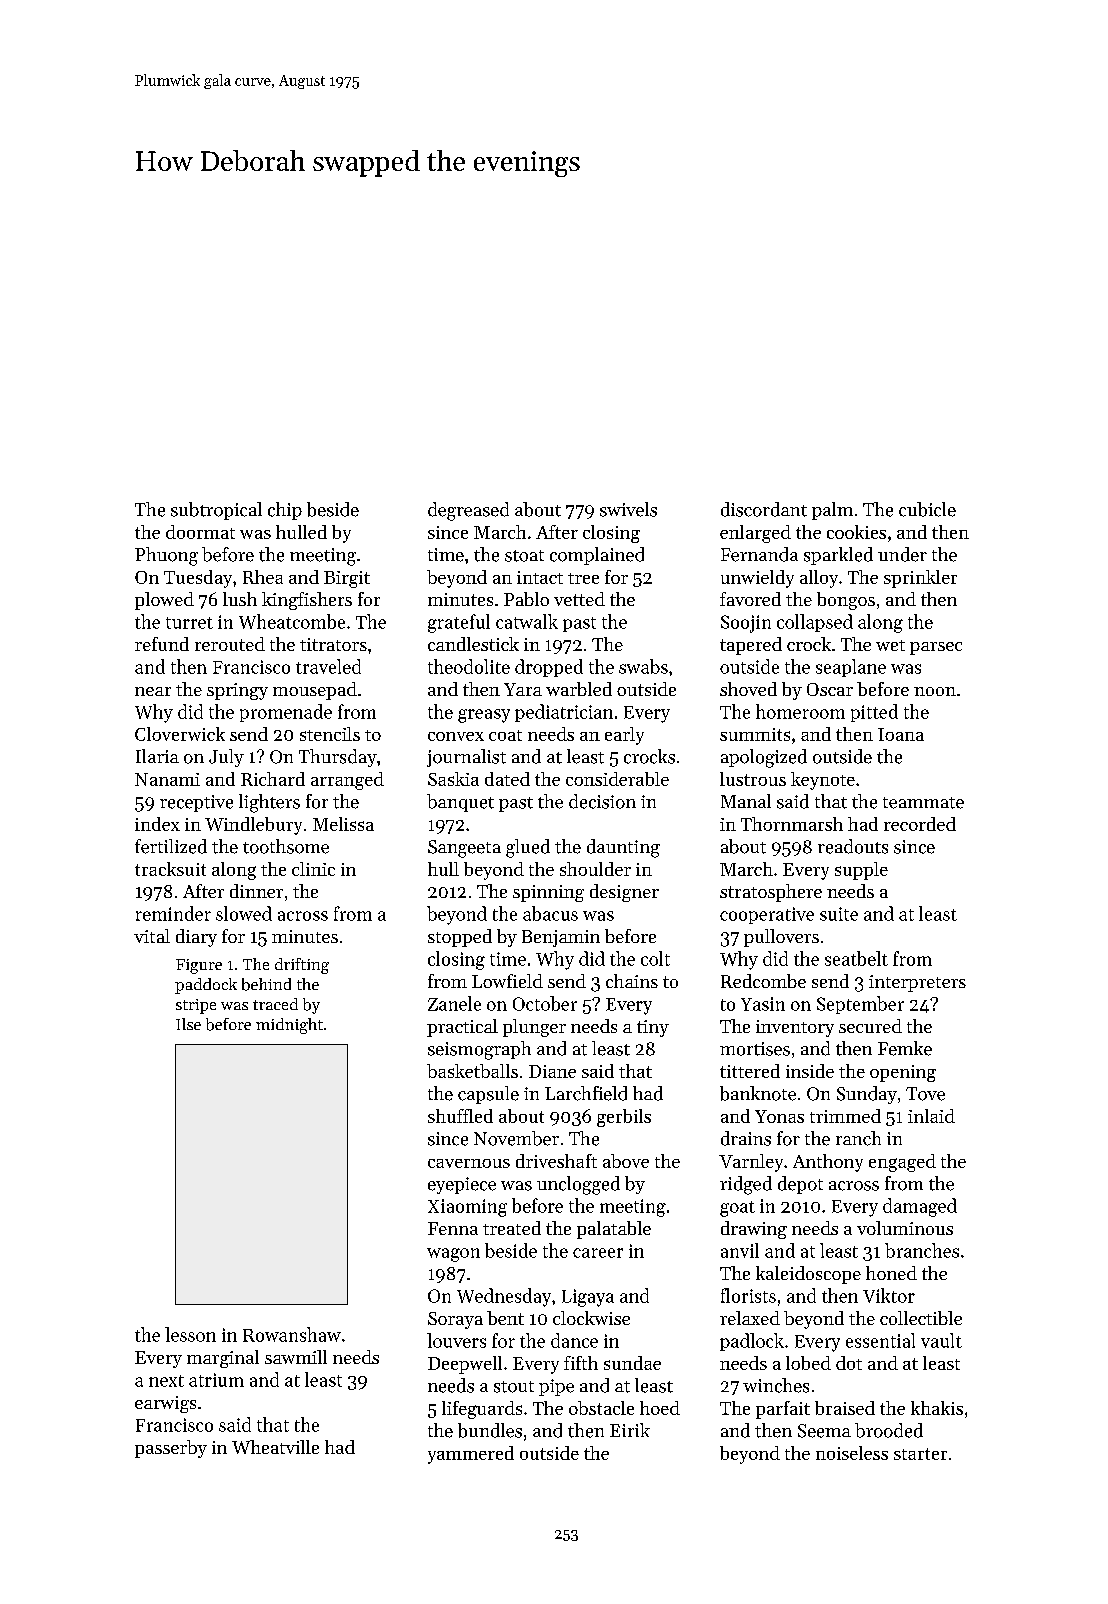  I want to click on passerby, so click(171, 1449).
